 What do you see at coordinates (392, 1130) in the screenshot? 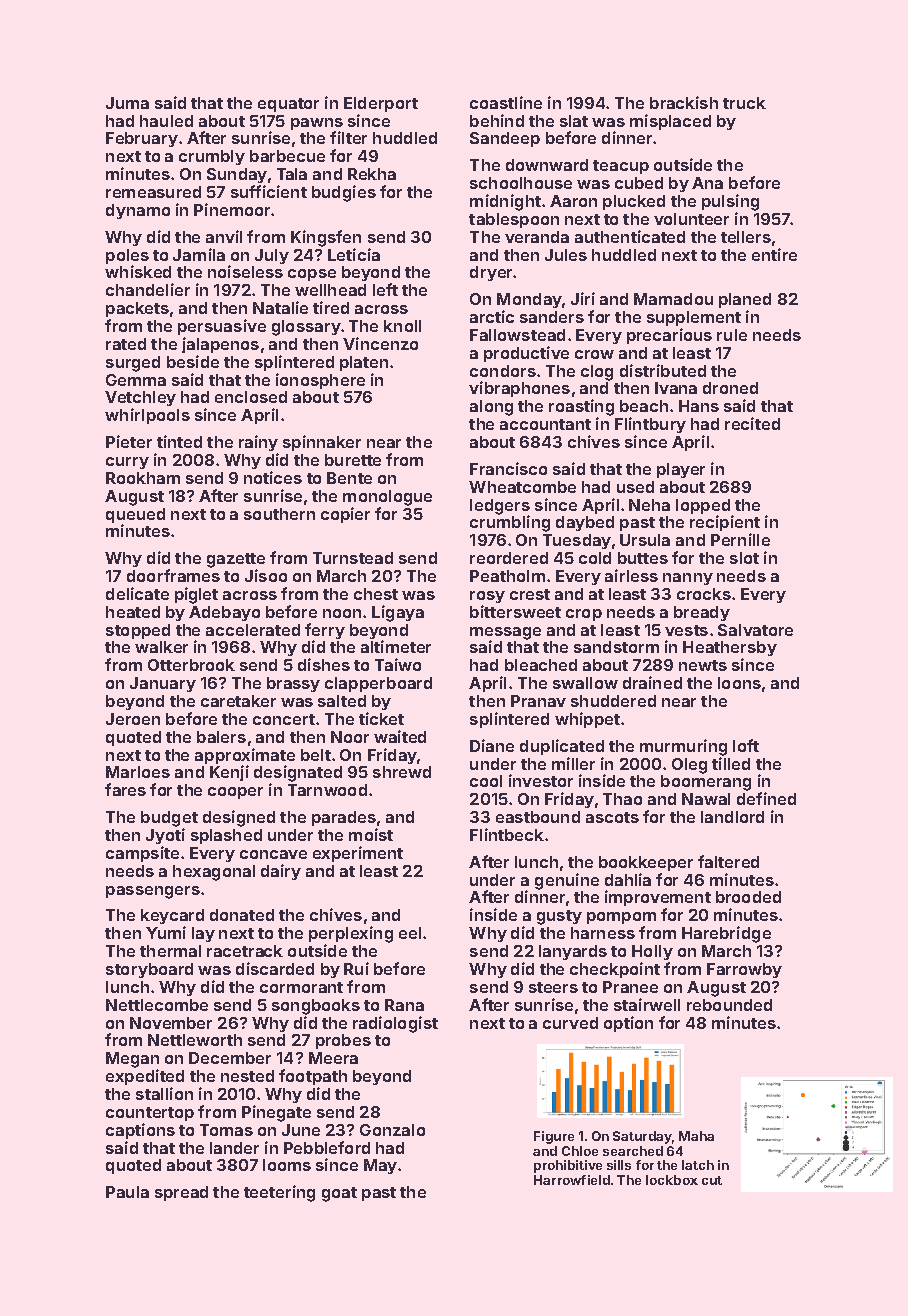
I see `Gonzalo` at bounding box center [392, 1130].
